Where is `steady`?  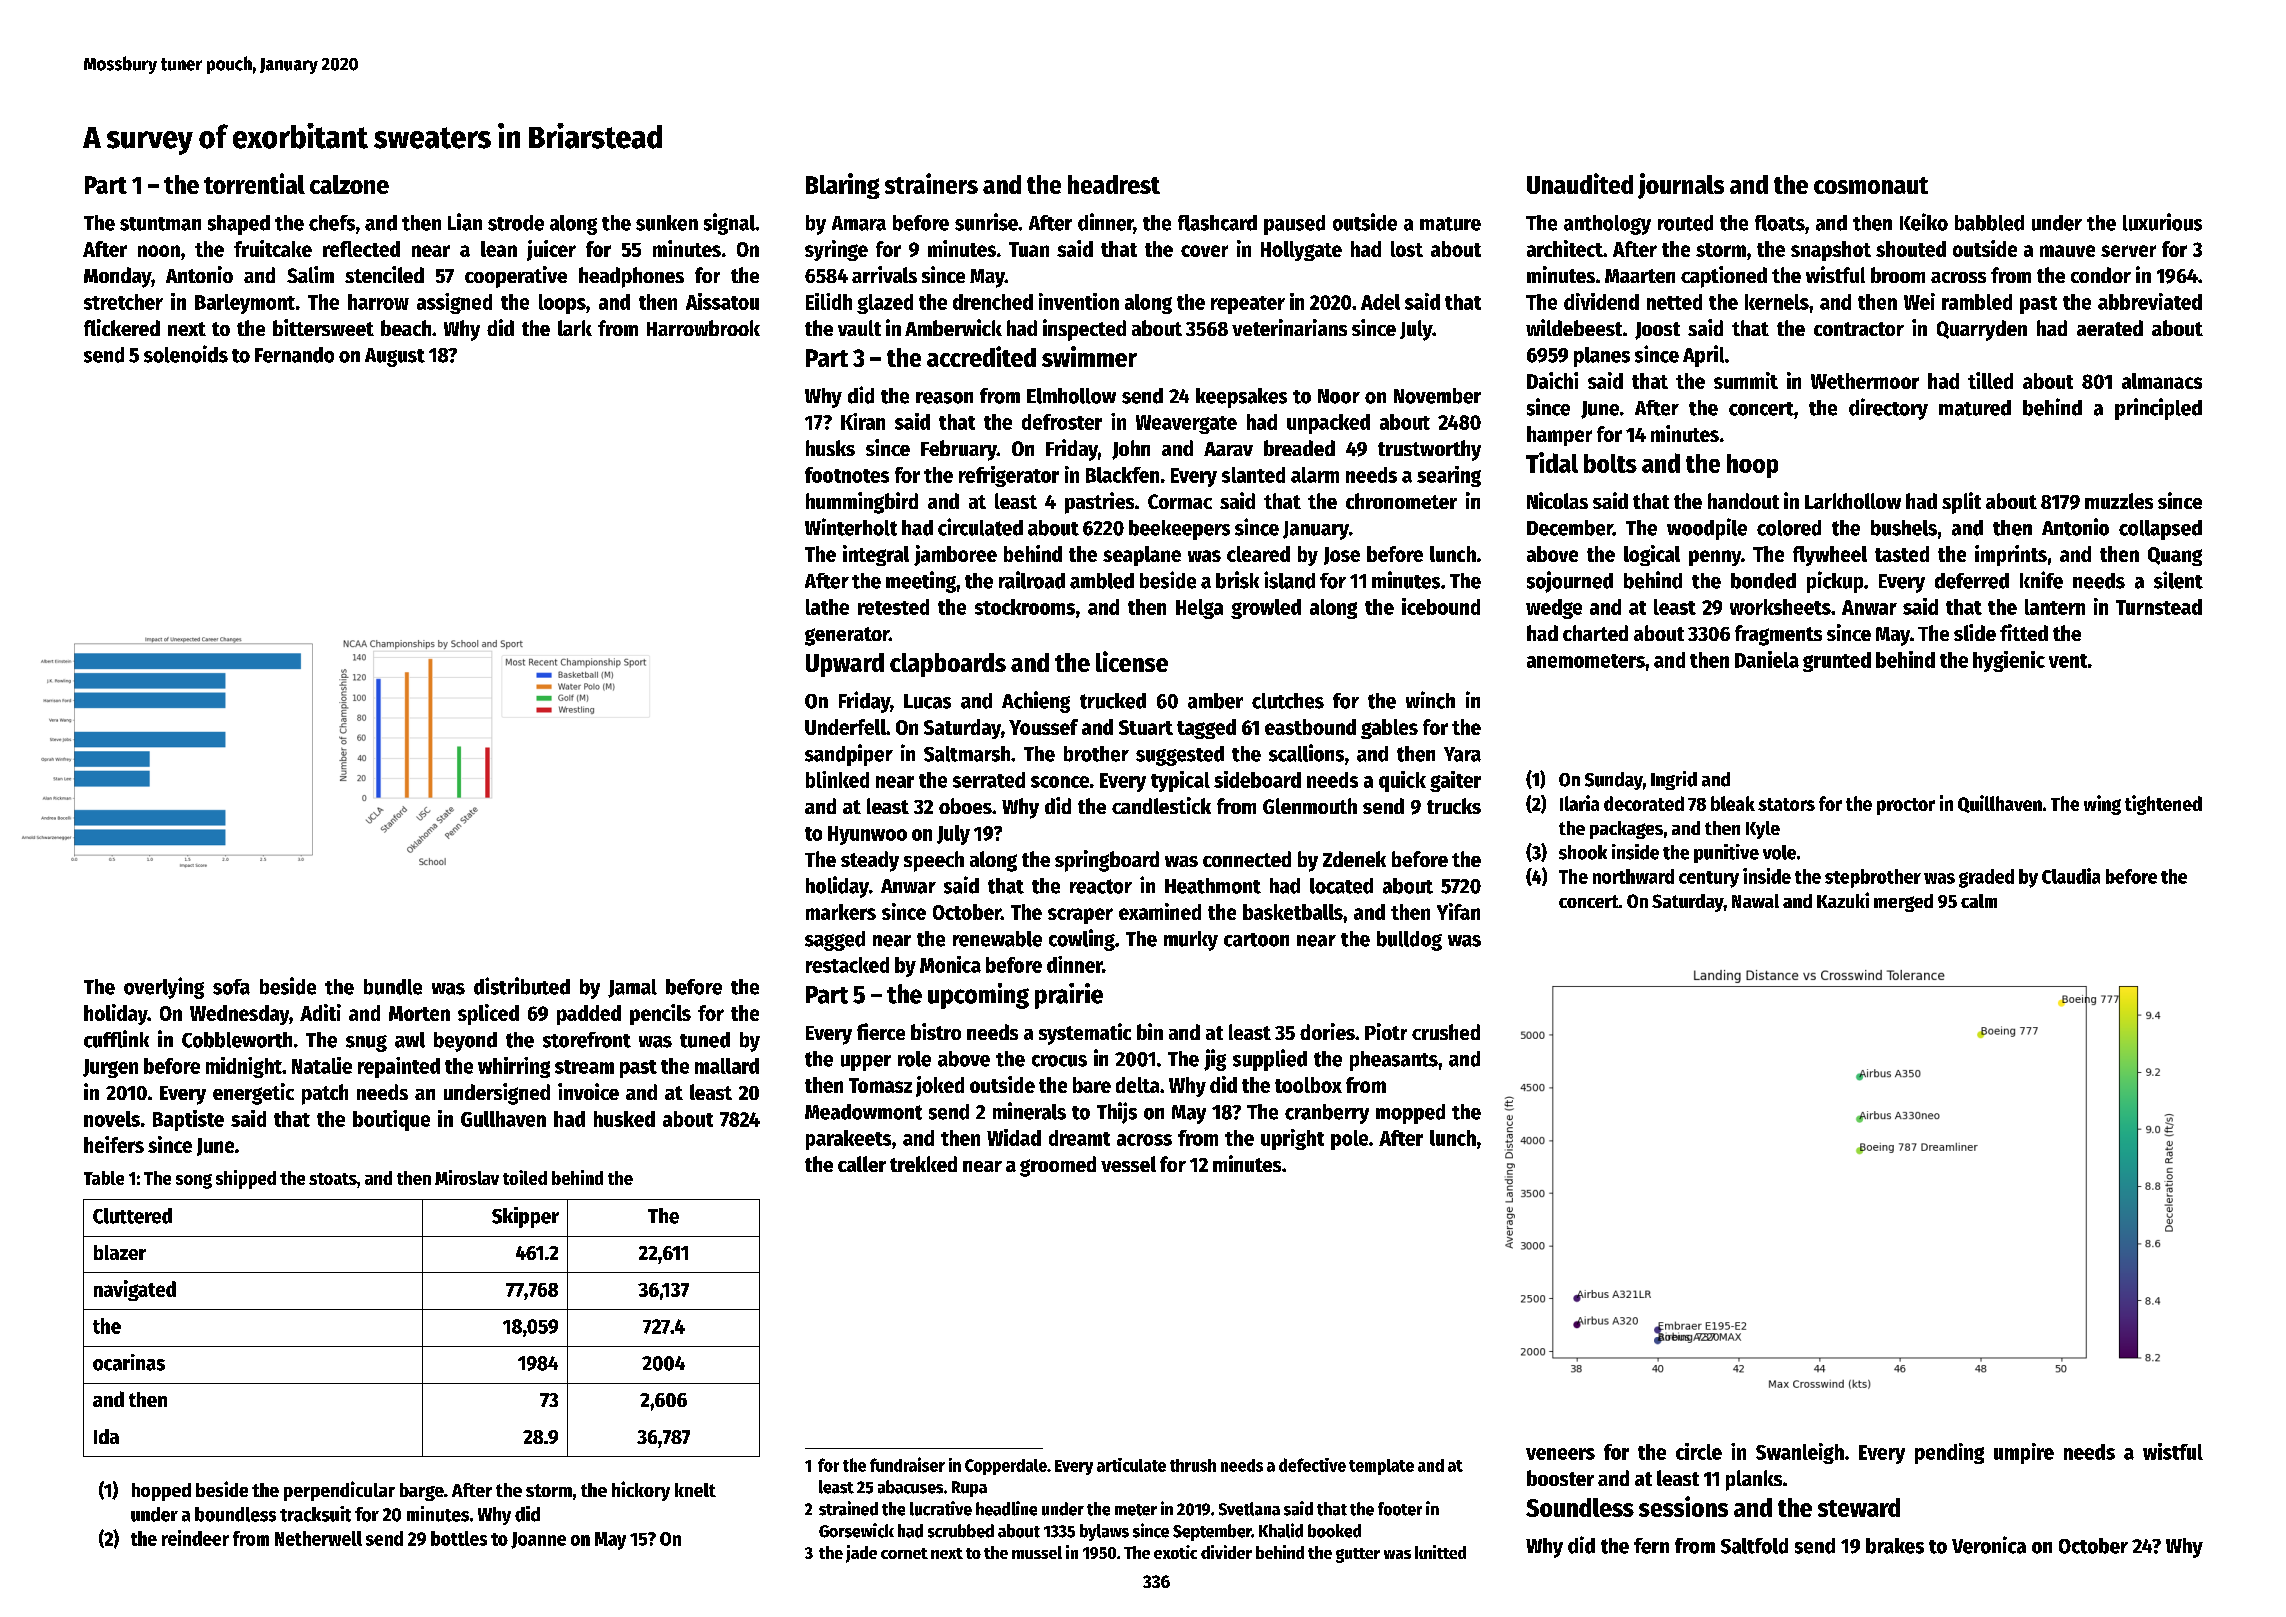 steady is located at coordinates (870, 861).
